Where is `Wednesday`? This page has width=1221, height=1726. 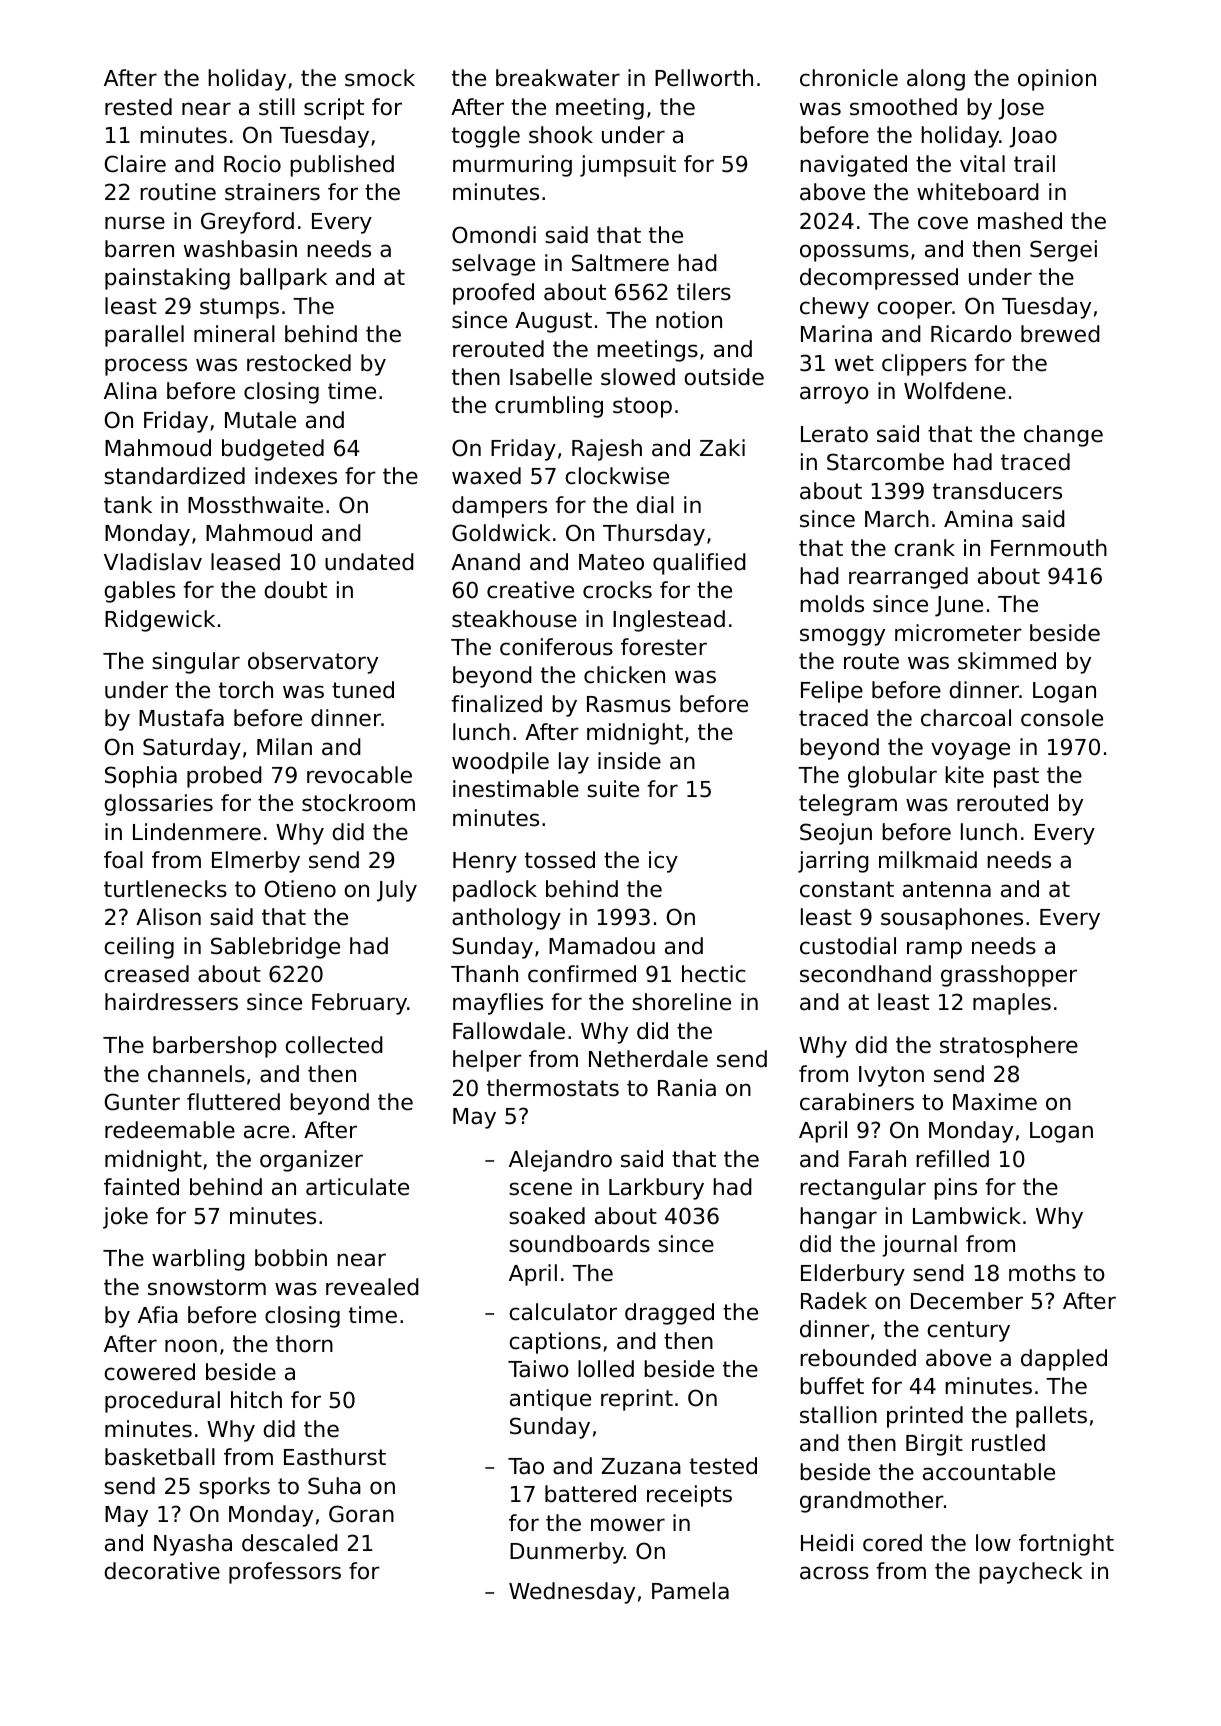
Wednesday is located at coordinates (572, 1593).
